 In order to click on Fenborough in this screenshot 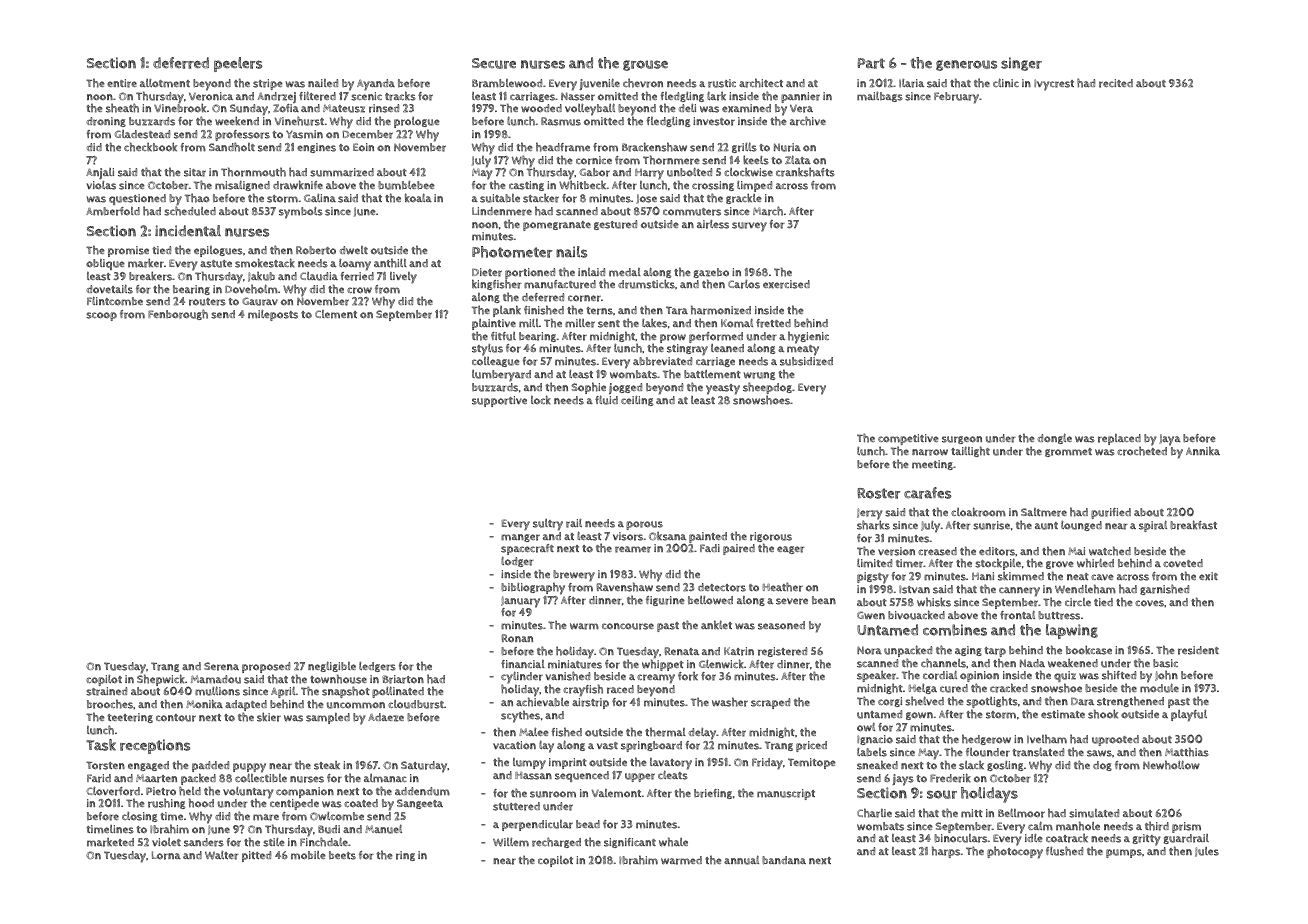, I will do `click(178, 314)`.
